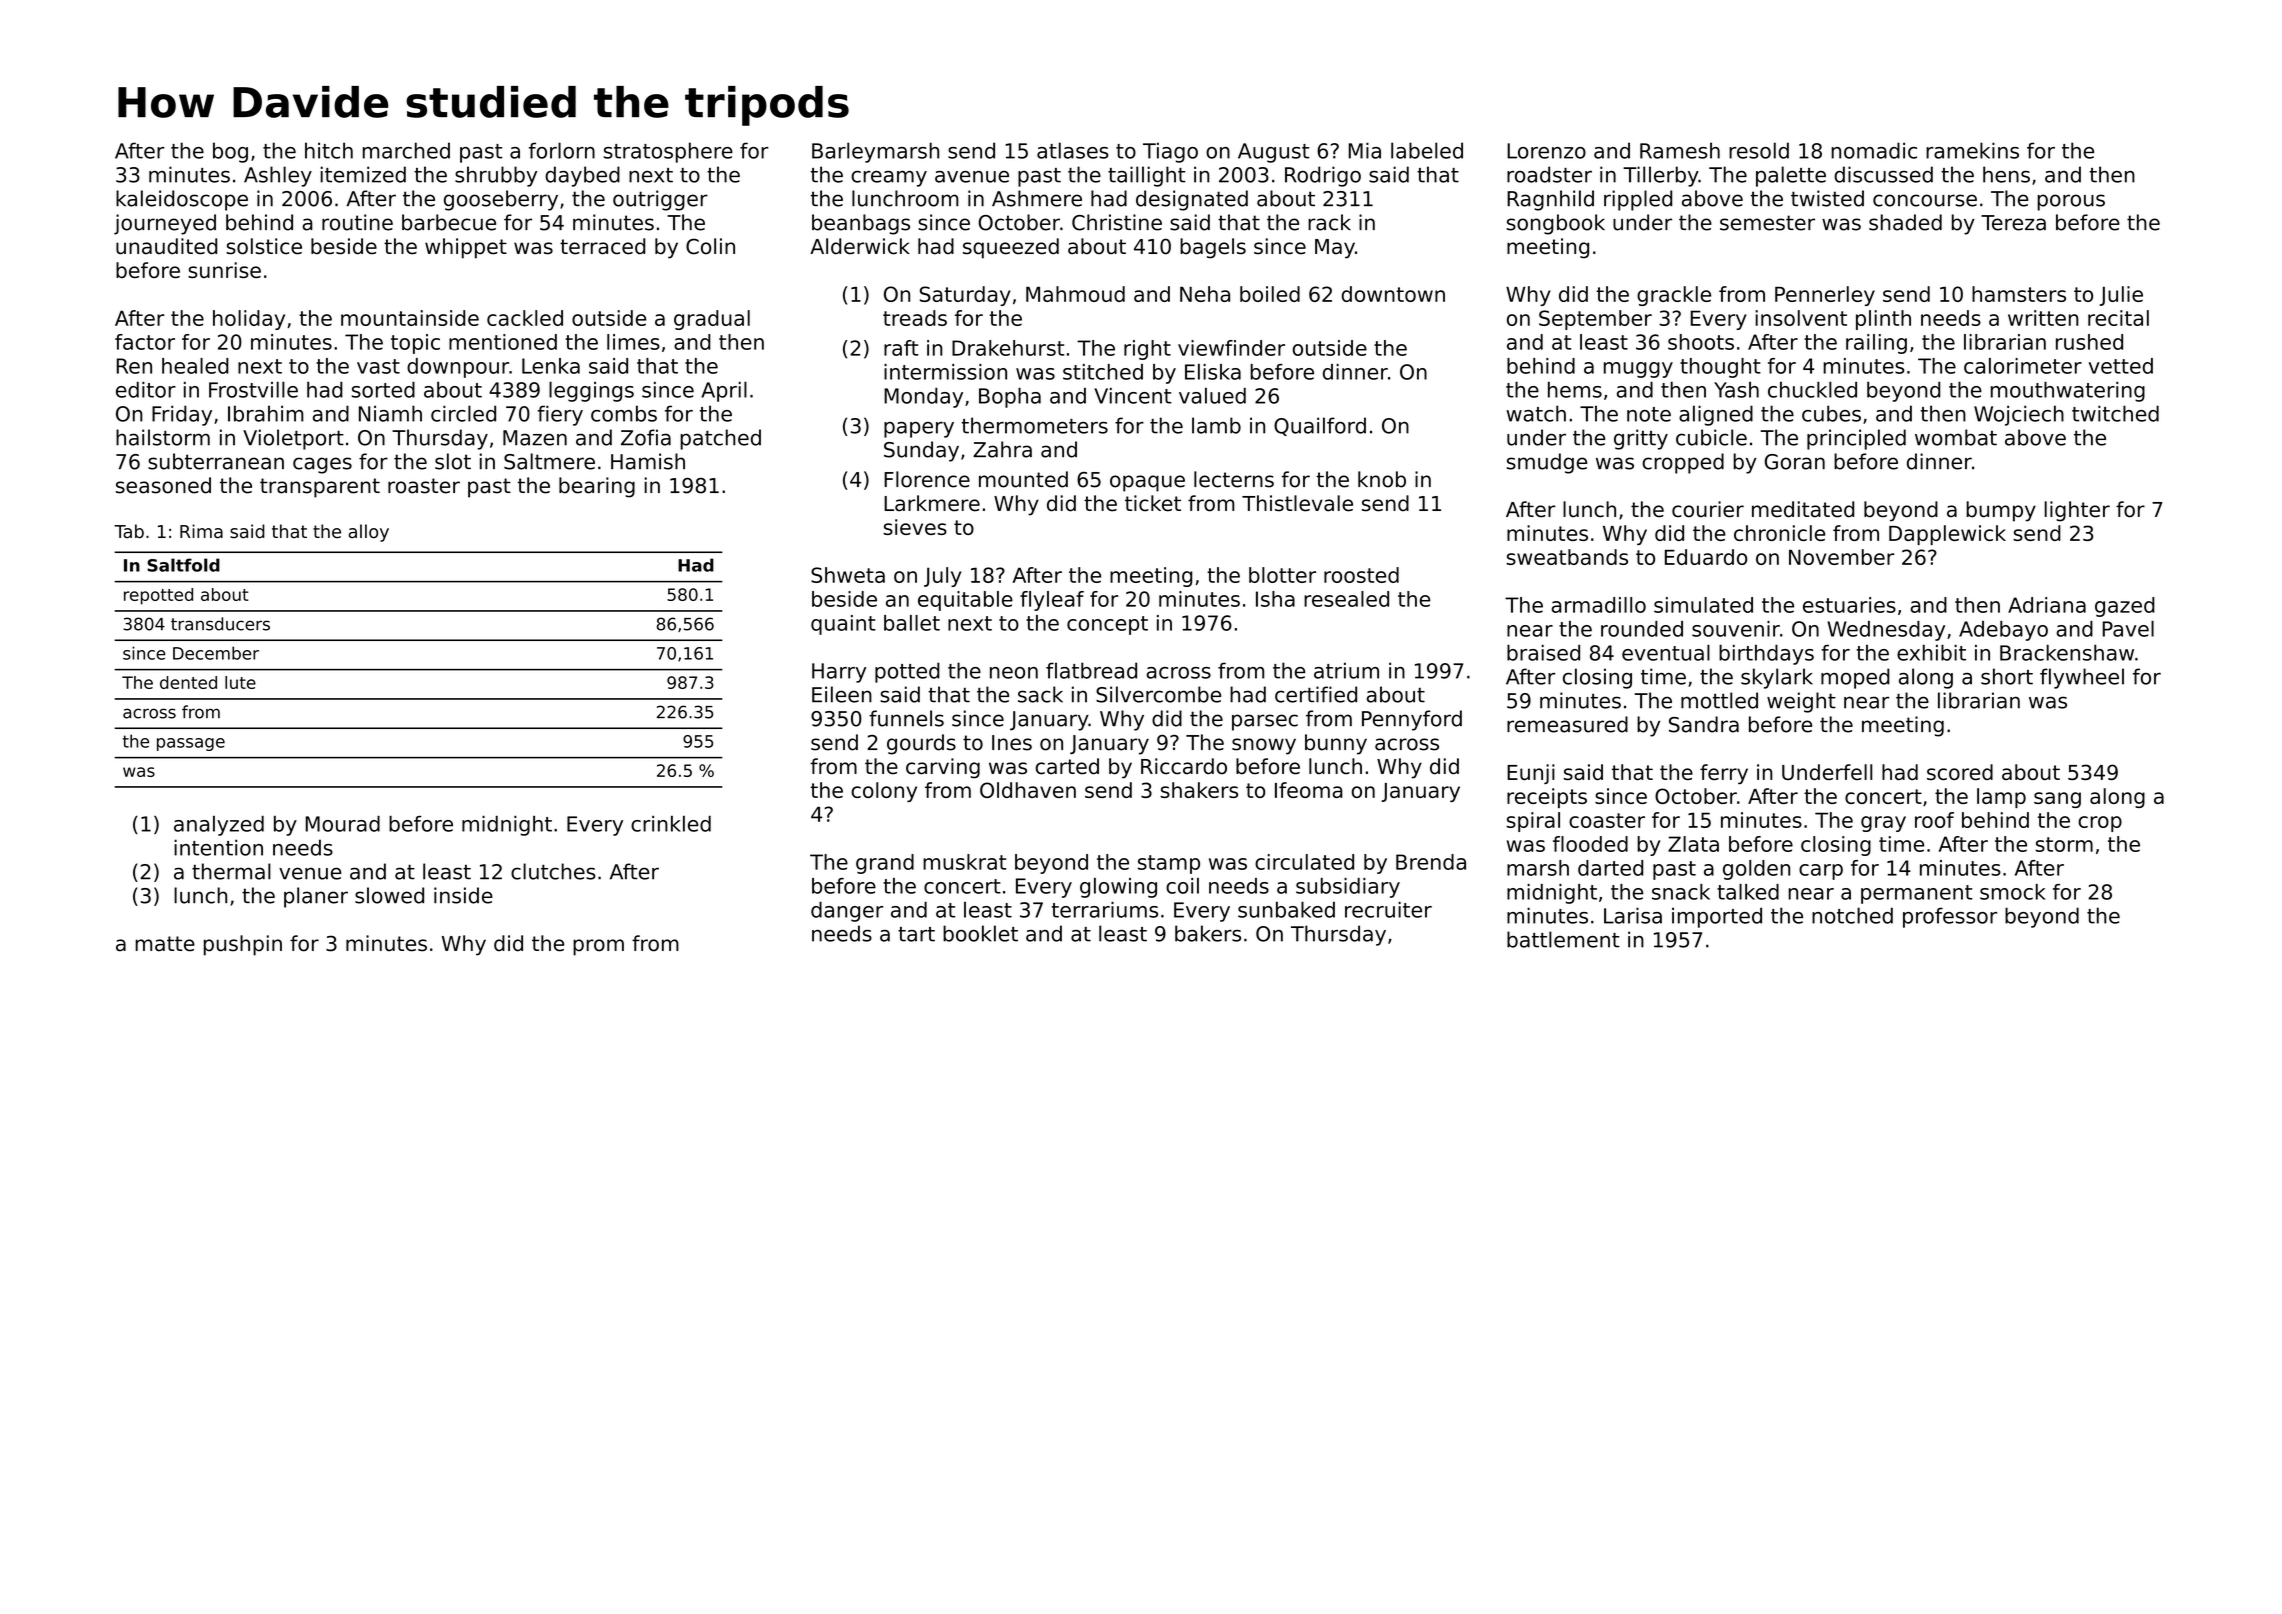 The height and width of the page is (1614, 2282). What do you see at coordinates (1037, 198) in the page?
I see `Ashmere` at bounding box center [1037, 198].
